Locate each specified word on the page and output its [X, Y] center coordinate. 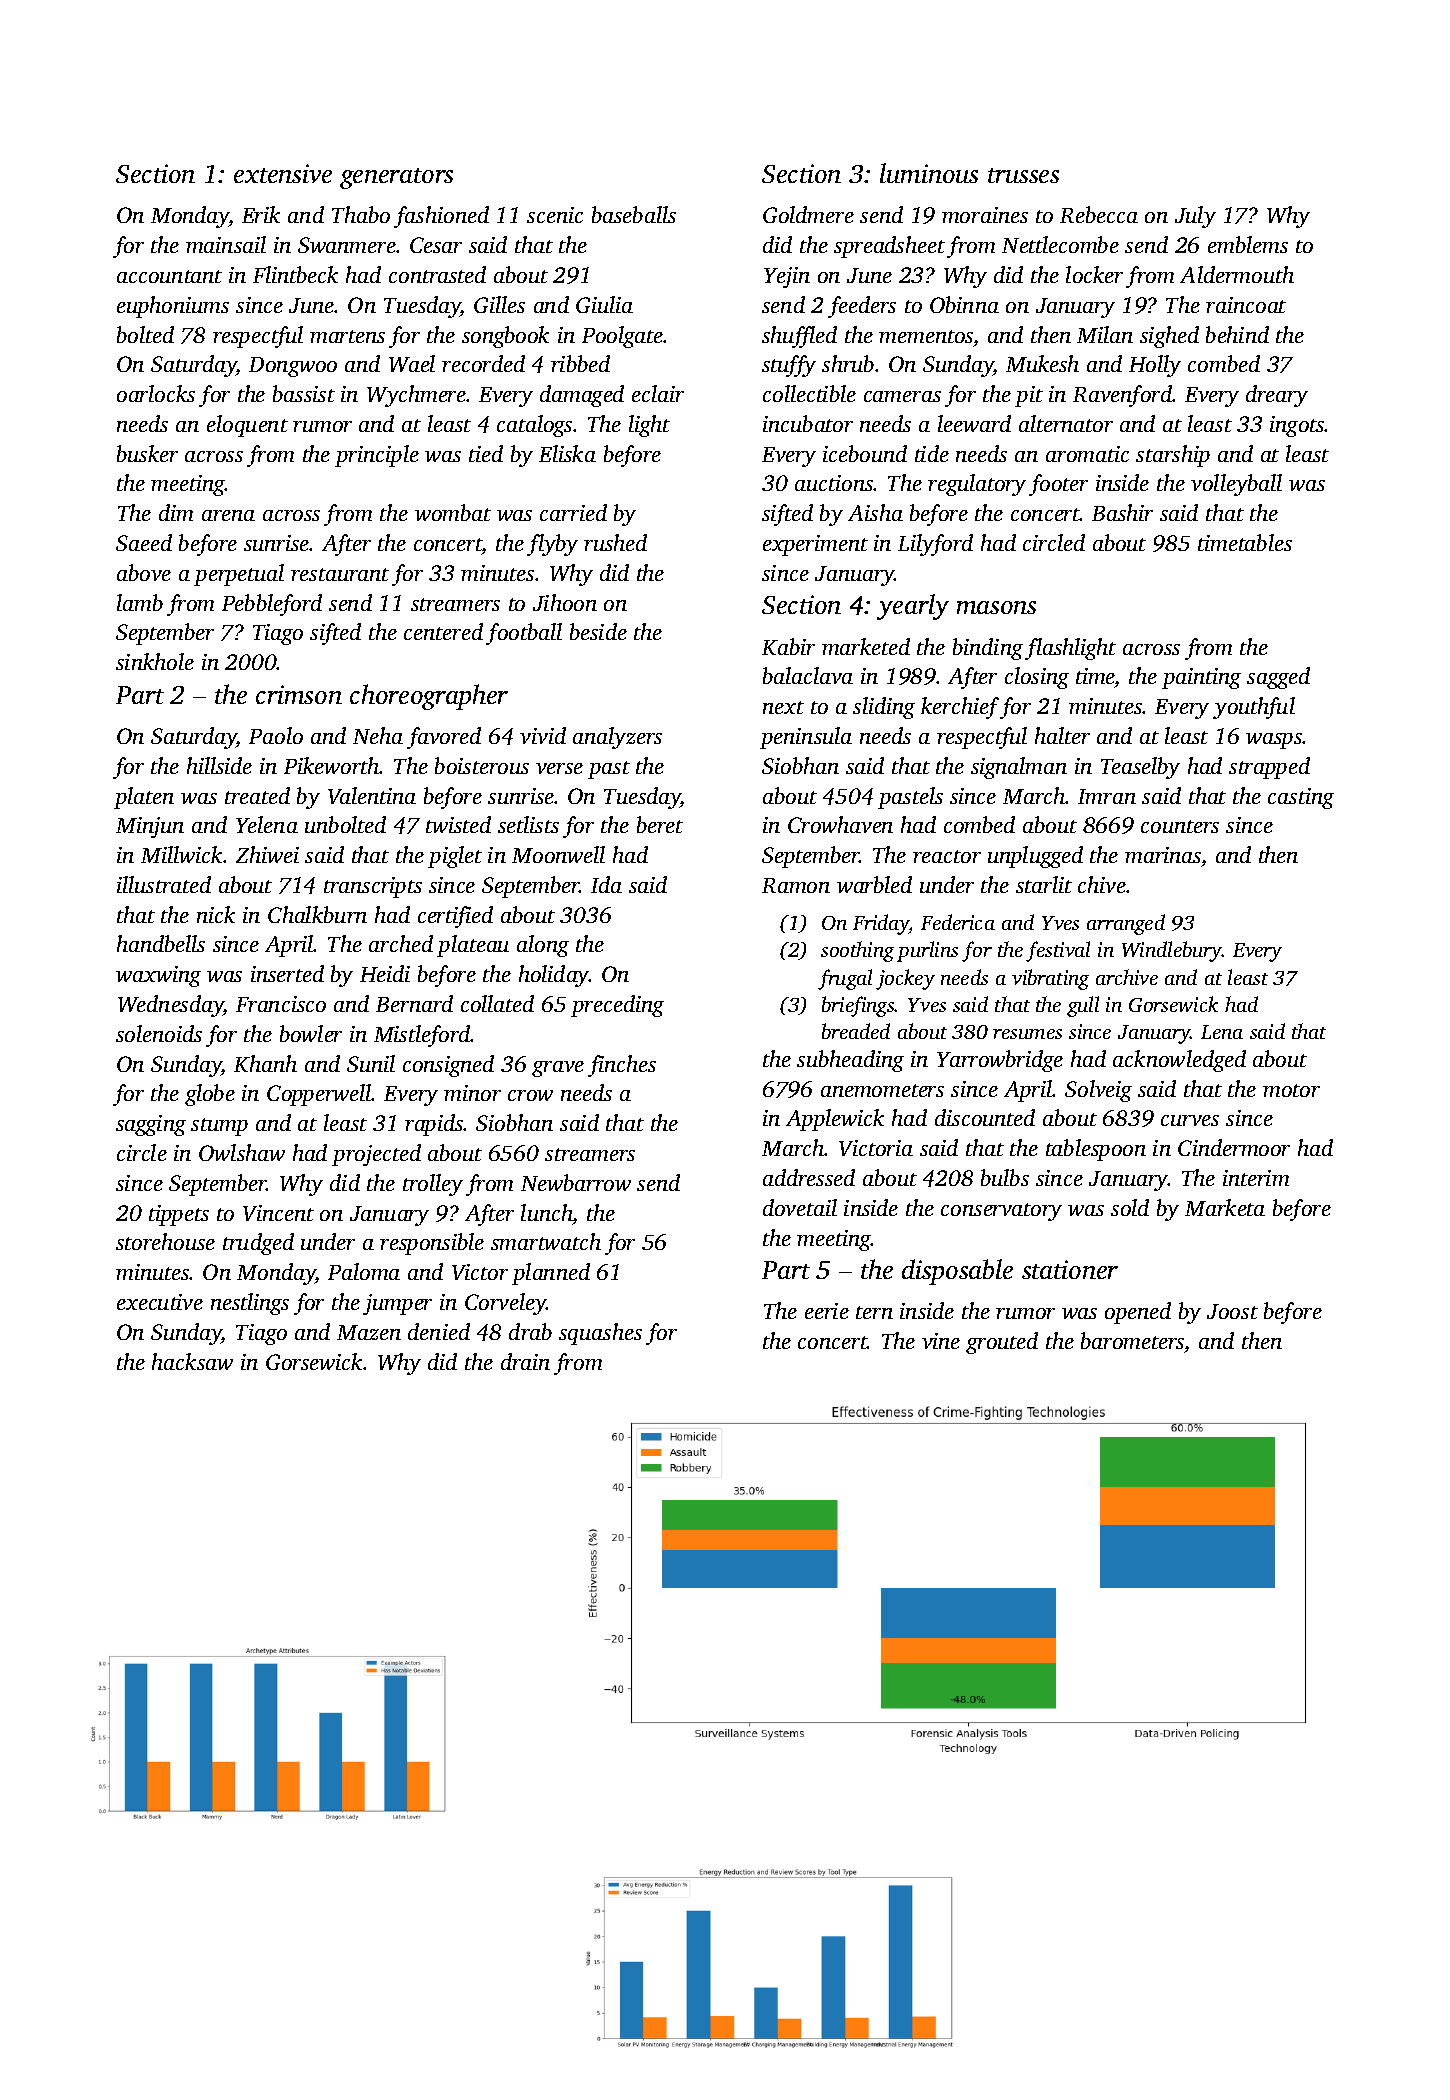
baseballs [634, 214]
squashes [600, 1334]
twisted [458, 824]
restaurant [340, 574]
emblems [1248, 244]
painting [1201, 678]
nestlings [250, 1304]
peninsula [806, 738]
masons [996, 607]
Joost [1232, 1311]
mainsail [226, 244]
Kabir [788, 646]
